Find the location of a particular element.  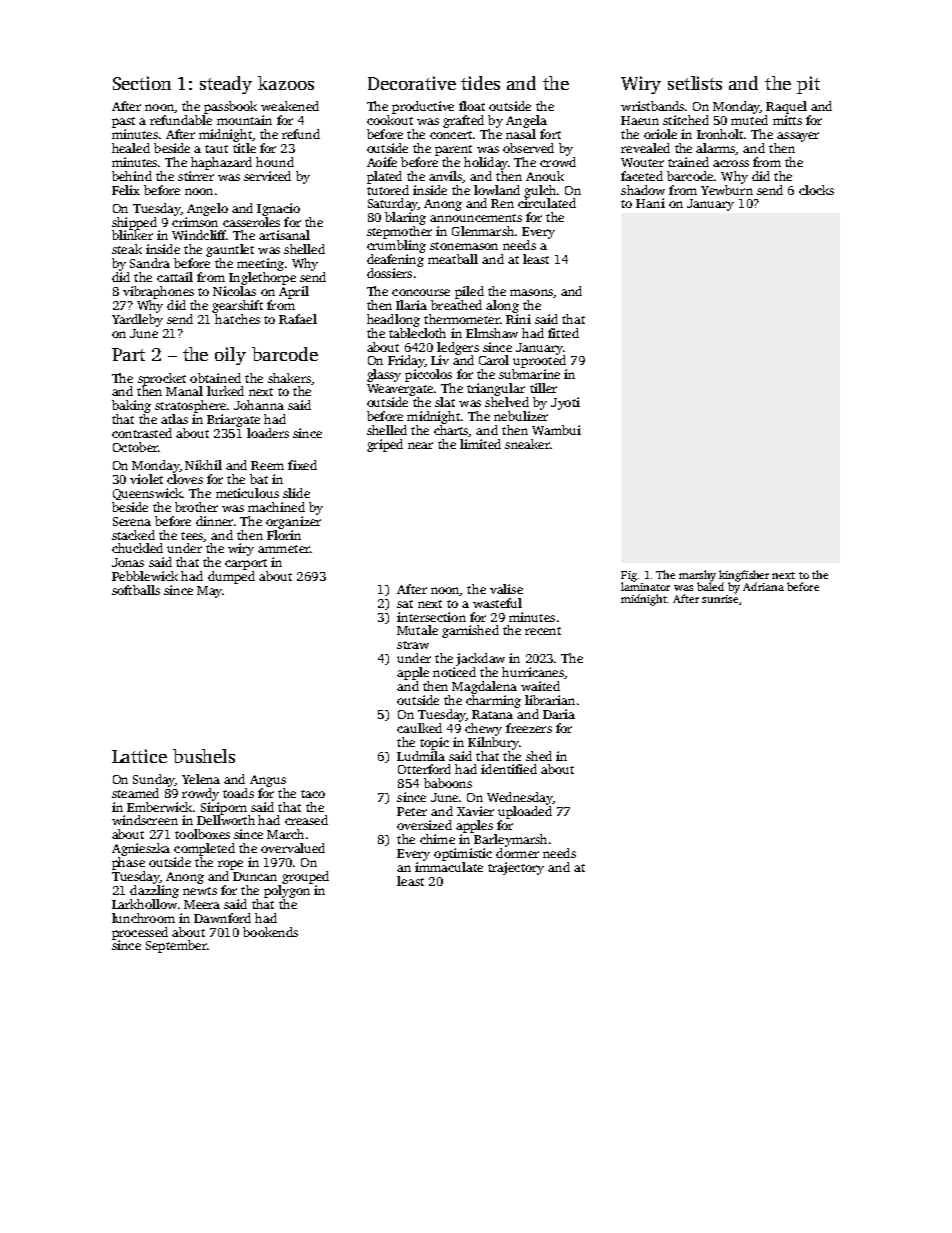

Jonas is located at coordinates (128, 562).
